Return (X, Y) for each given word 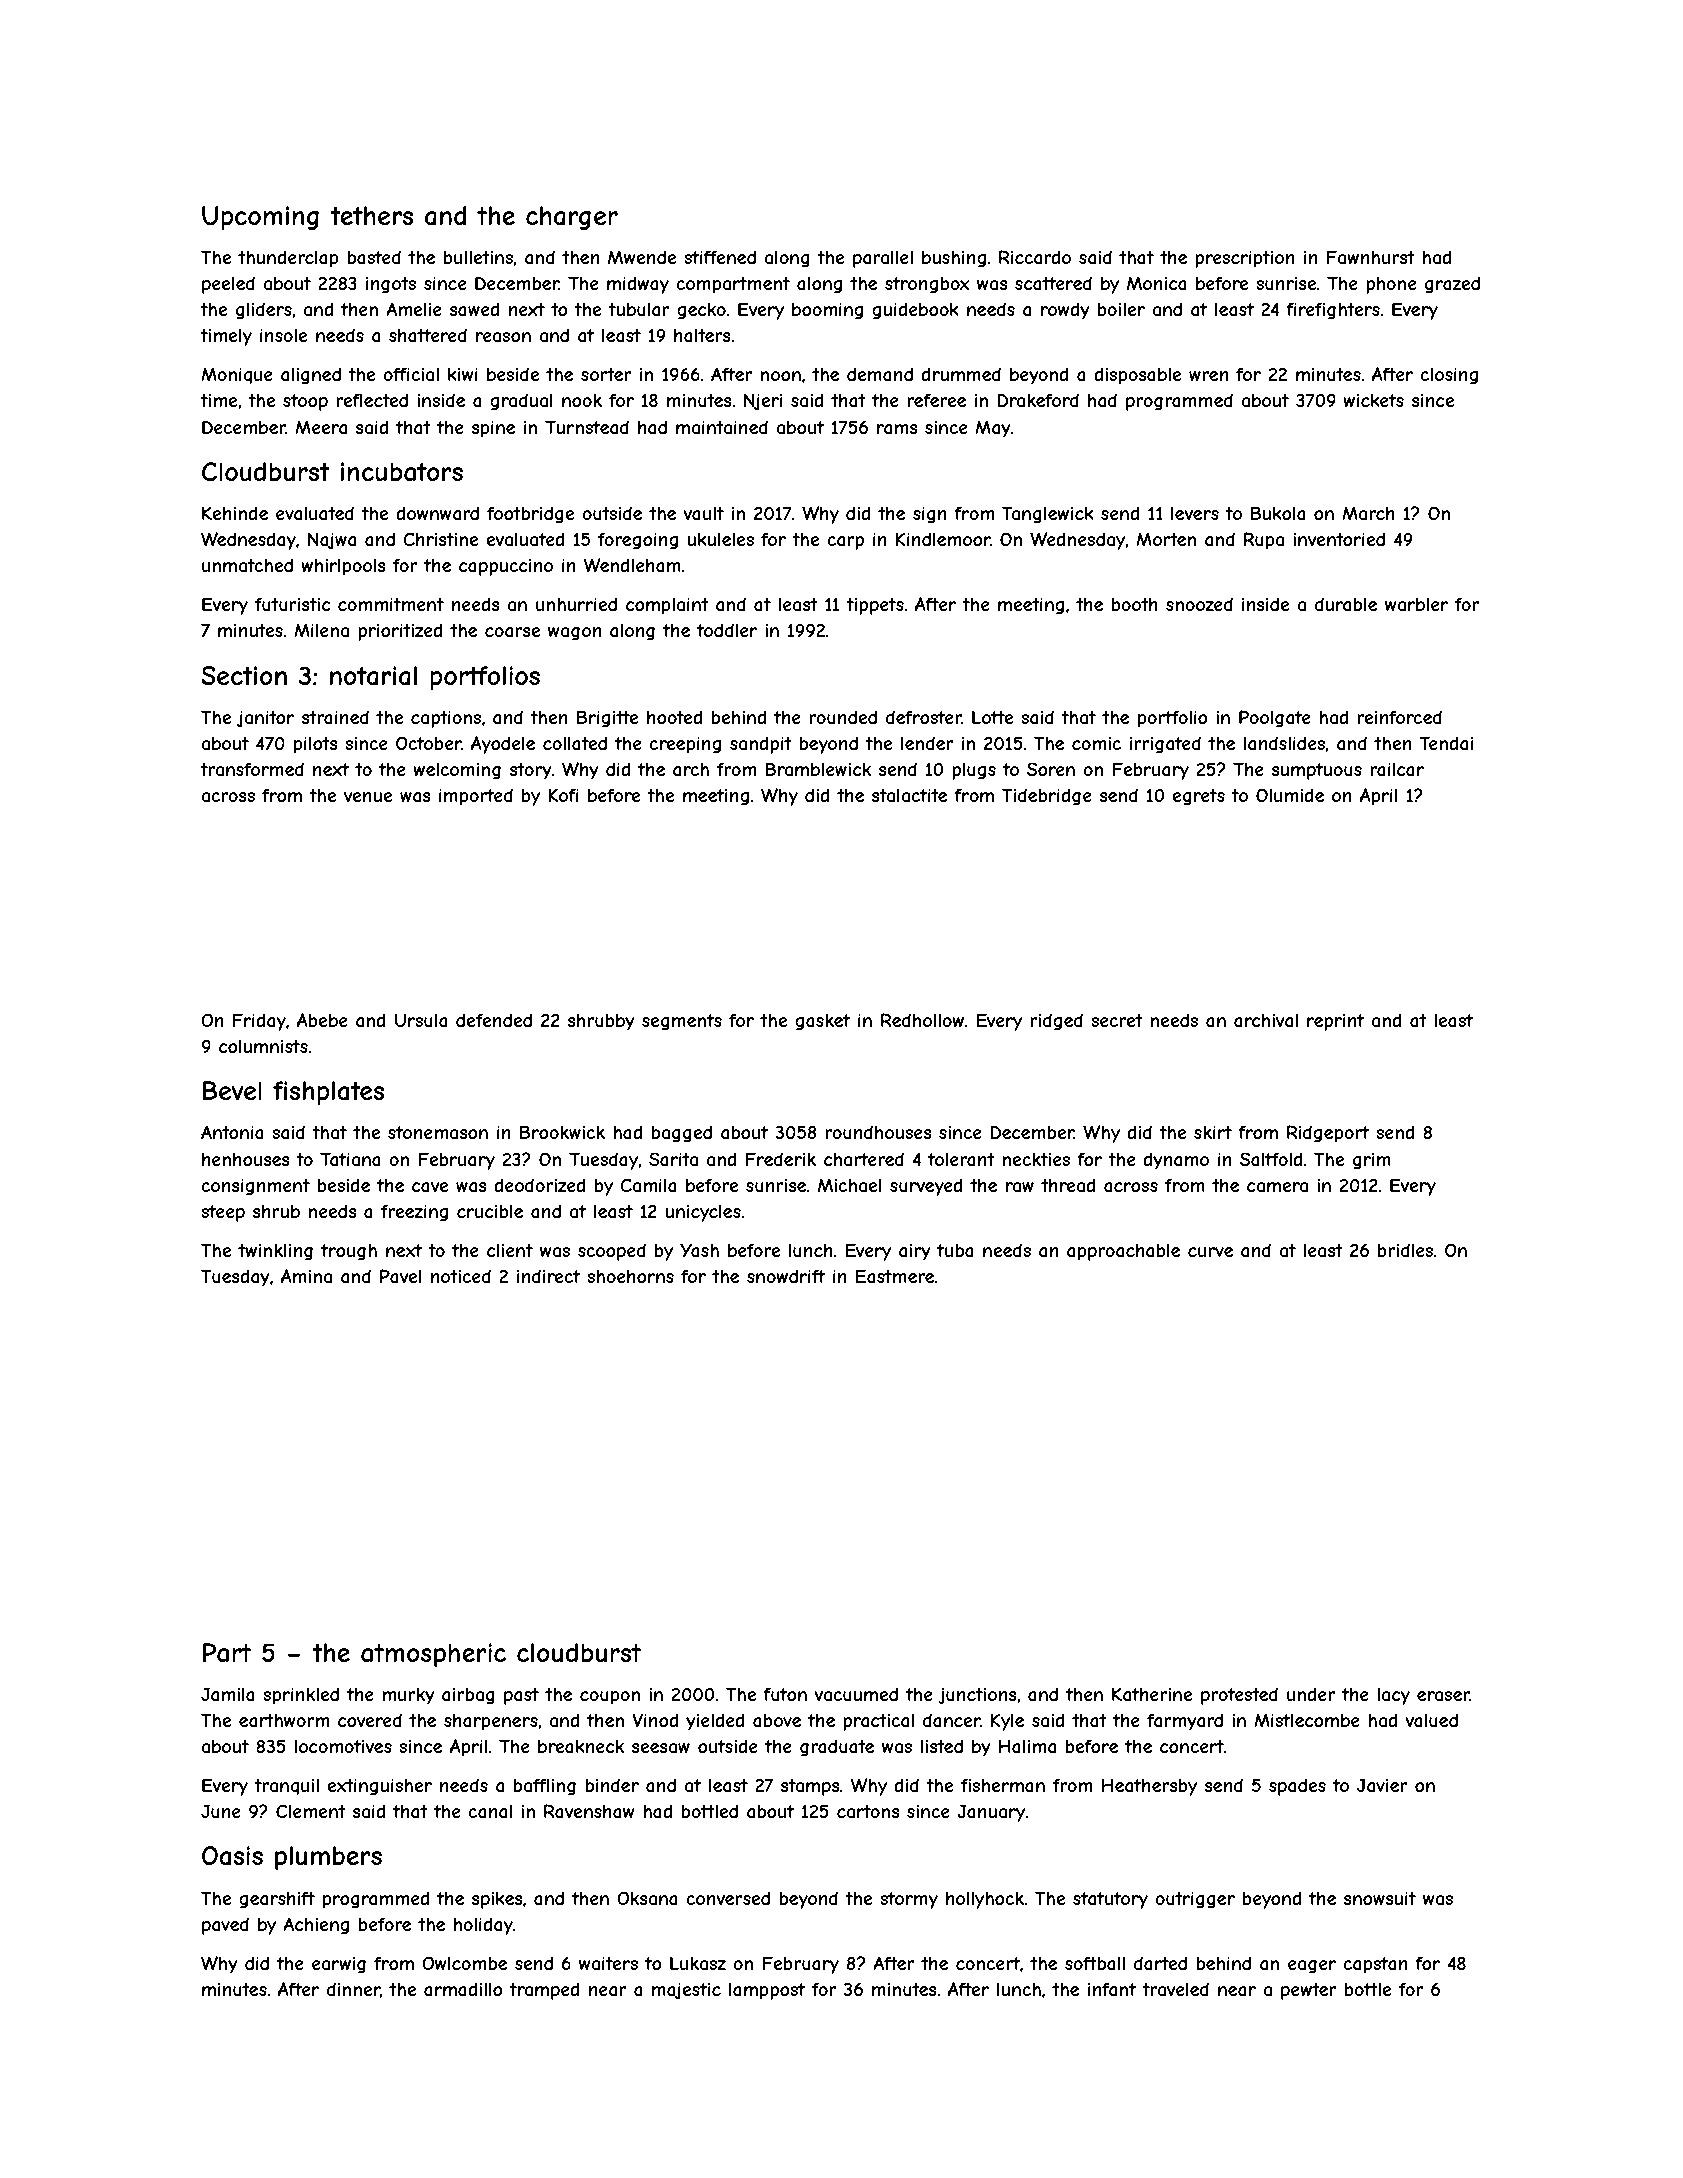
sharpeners (491, 1722)
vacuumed (856, 1694)
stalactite (909, 795)
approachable (1123, 1252)
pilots (316, 745)
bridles (1405, 1250)
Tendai (1446, 743)
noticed (461, 1276)
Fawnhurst (1370, 257)
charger (572, 218)
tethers (371, 215)
